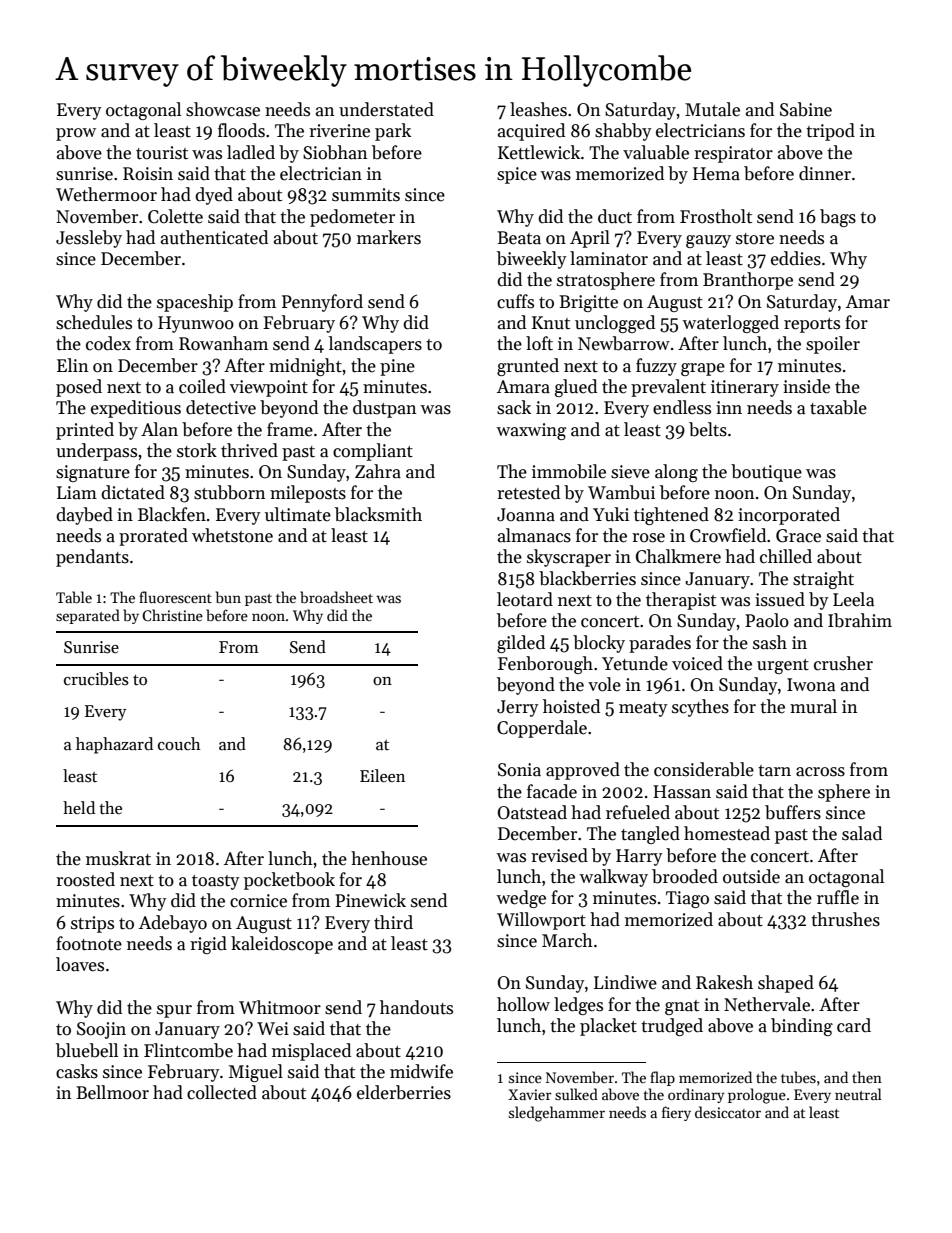  Describe the element at coordinates (382, 775) in the screenshot. I see `Eileen` at that location.
